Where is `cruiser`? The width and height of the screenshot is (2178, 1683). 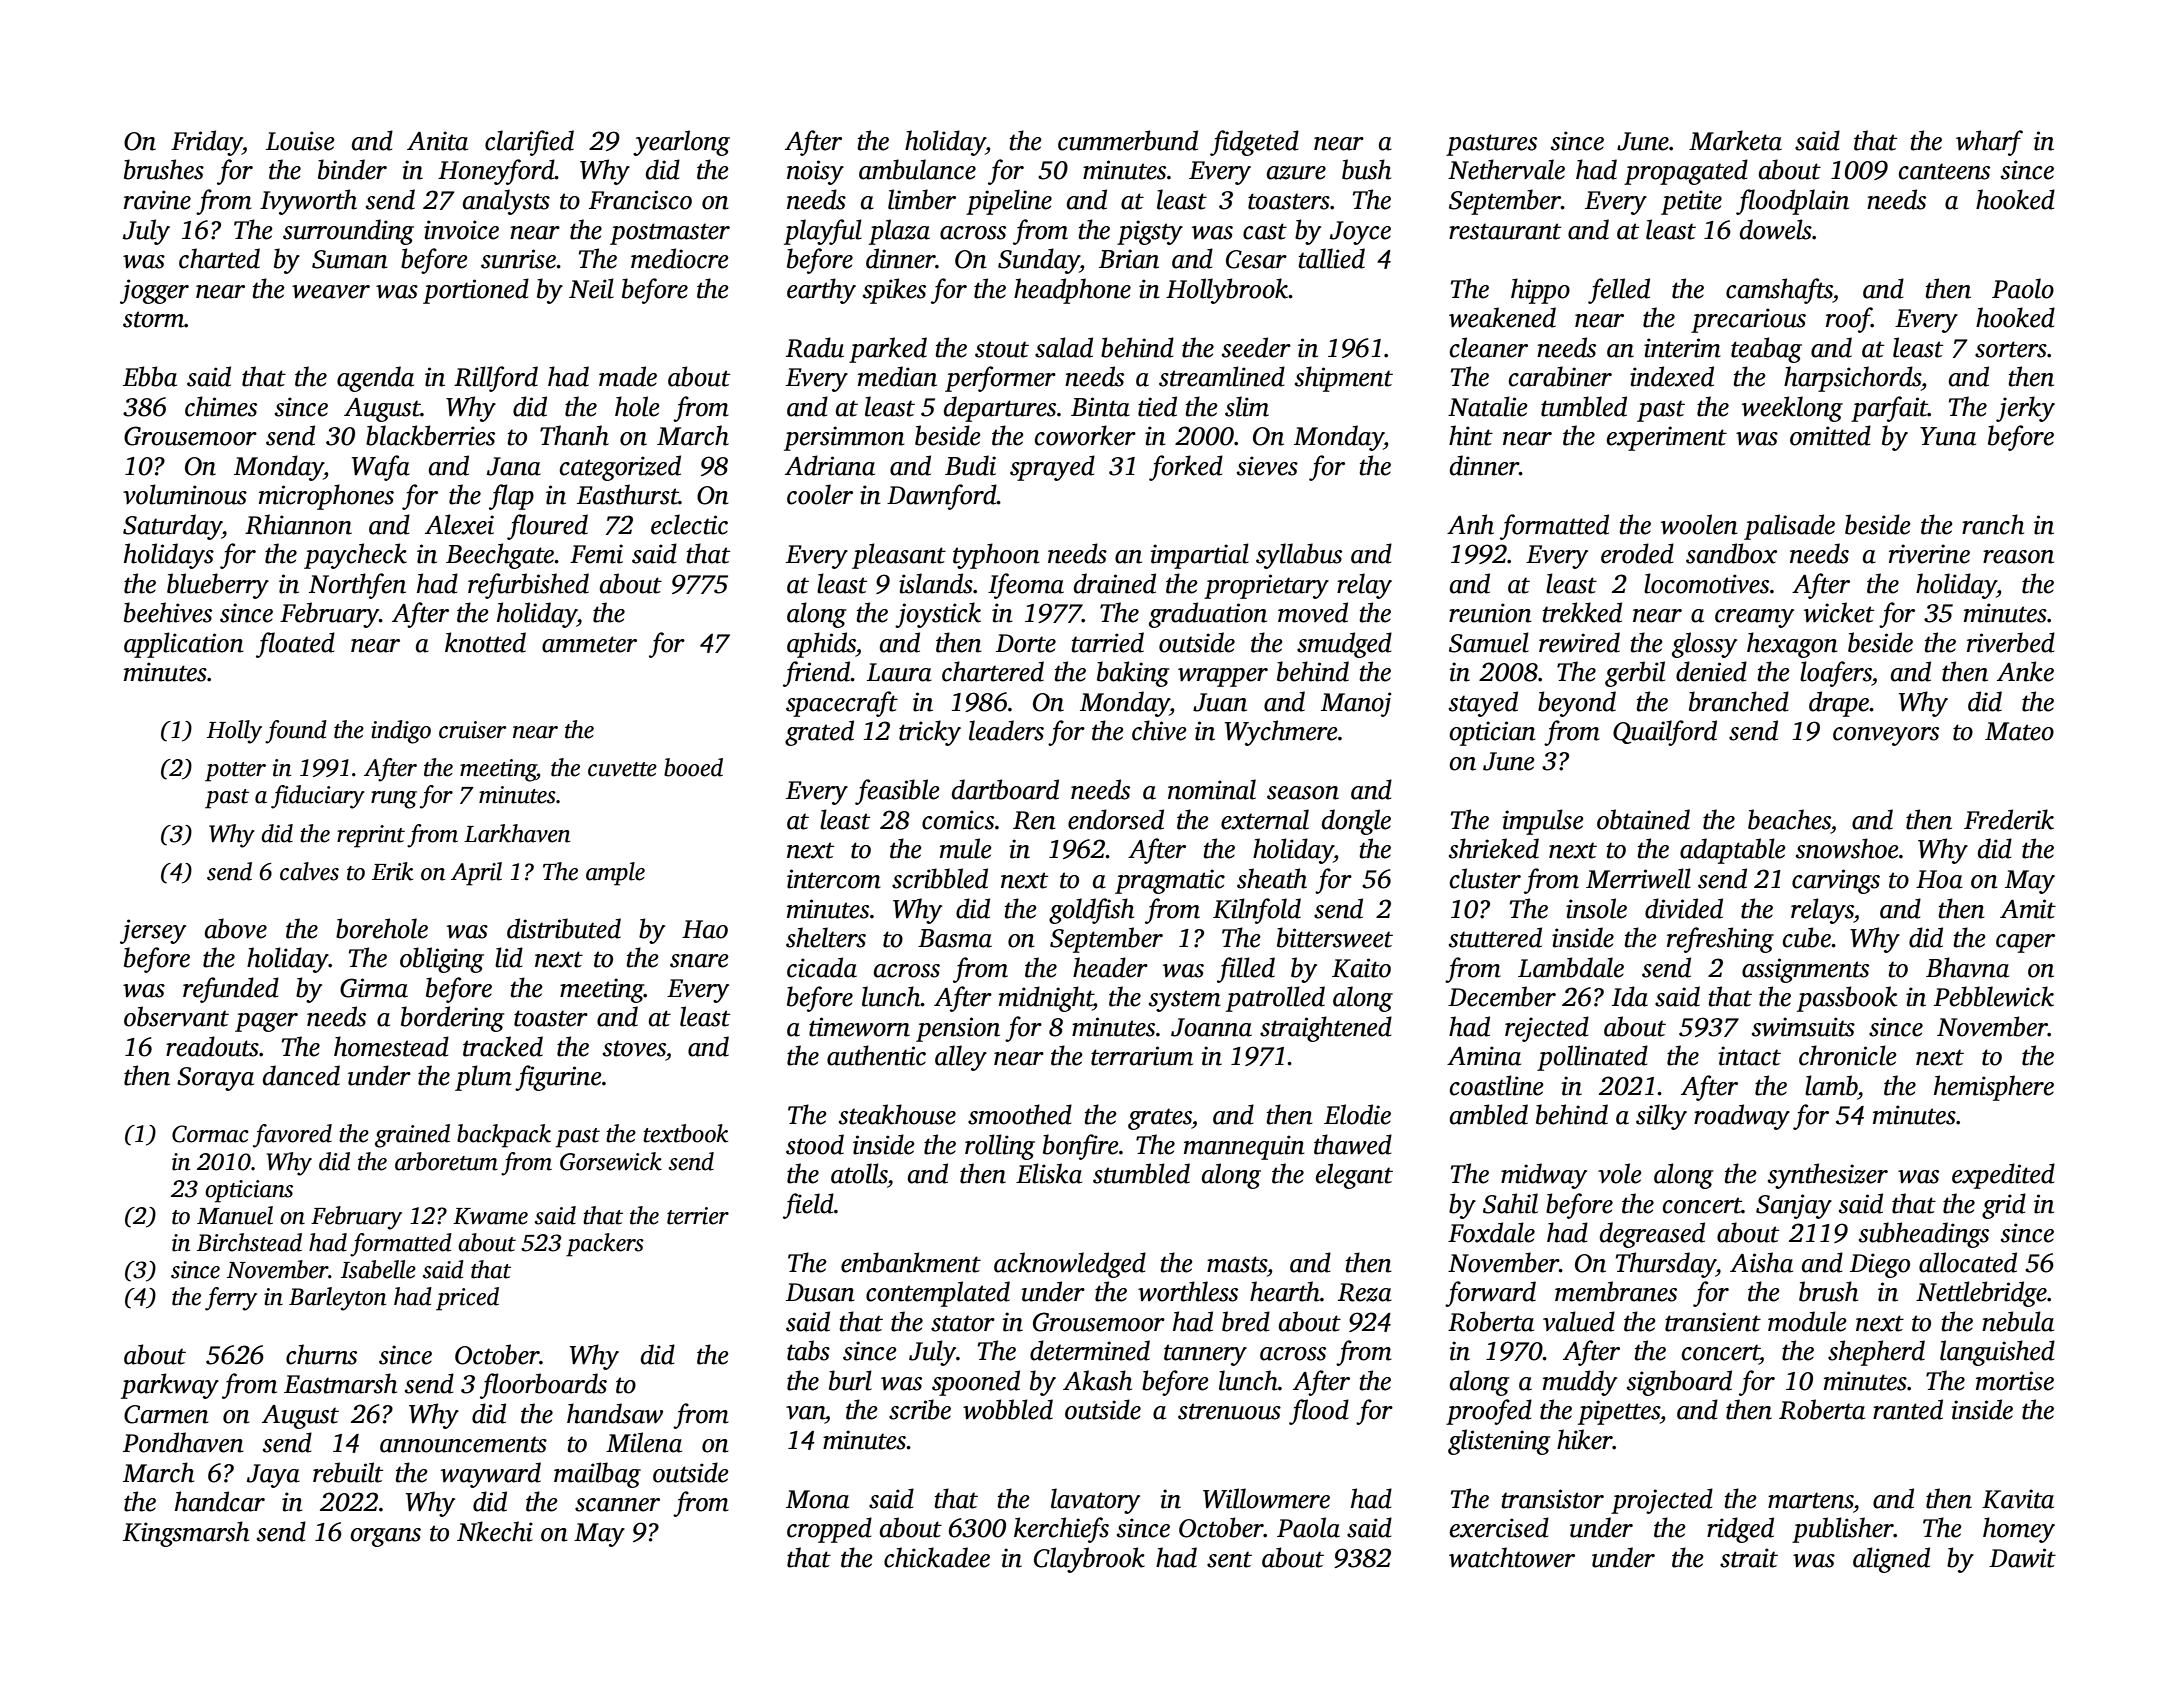 cruiser is located at coordinates (472, 730).
